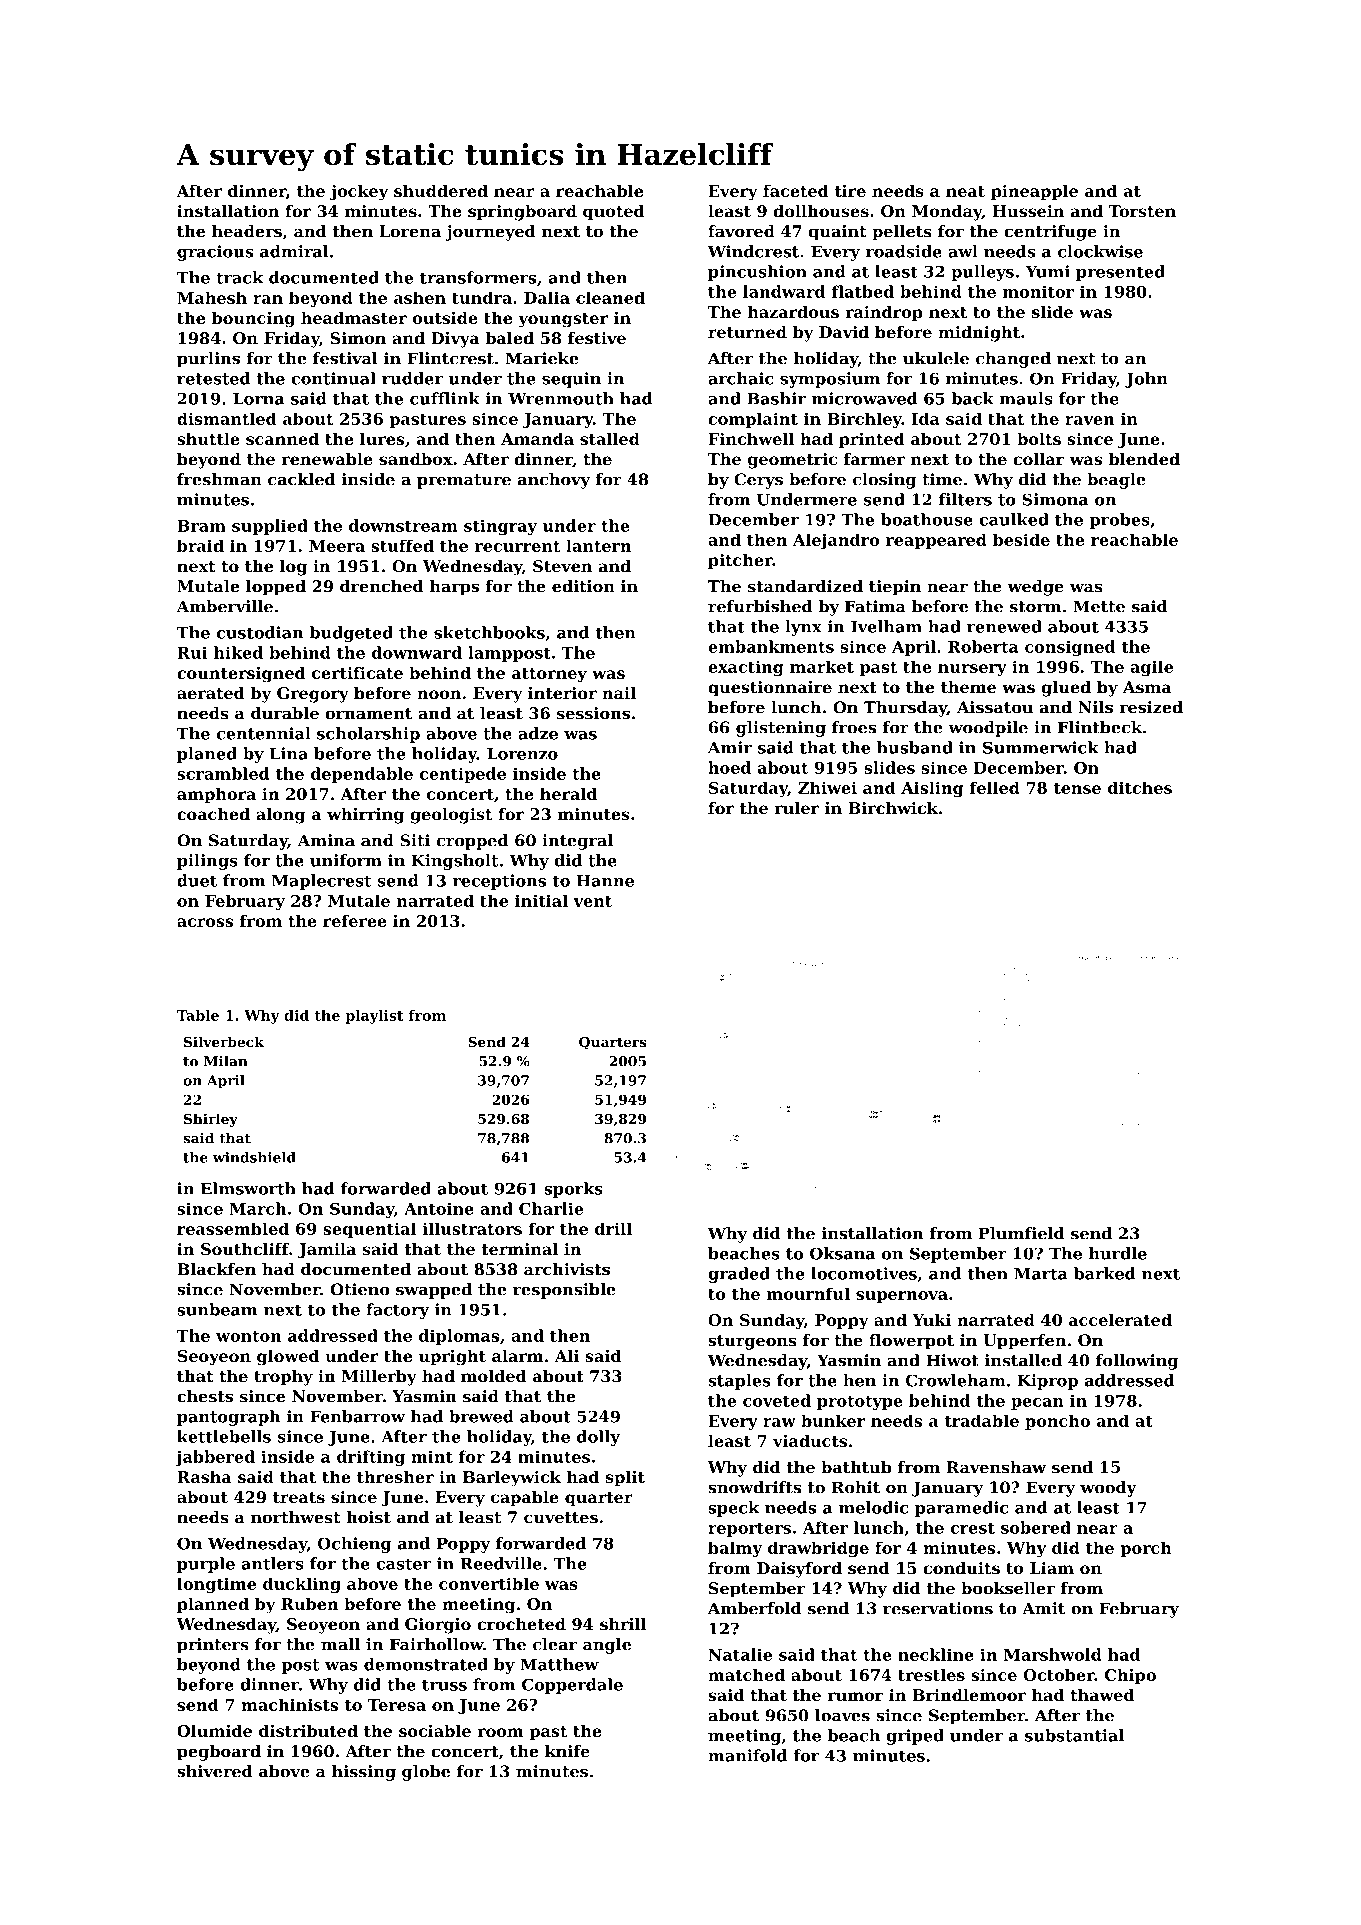 This screenshot has height=1925, width=1361. What do you see at coordinates (239, 277) in the screenshot?
I see `track` at bounding box center [239, 277].
